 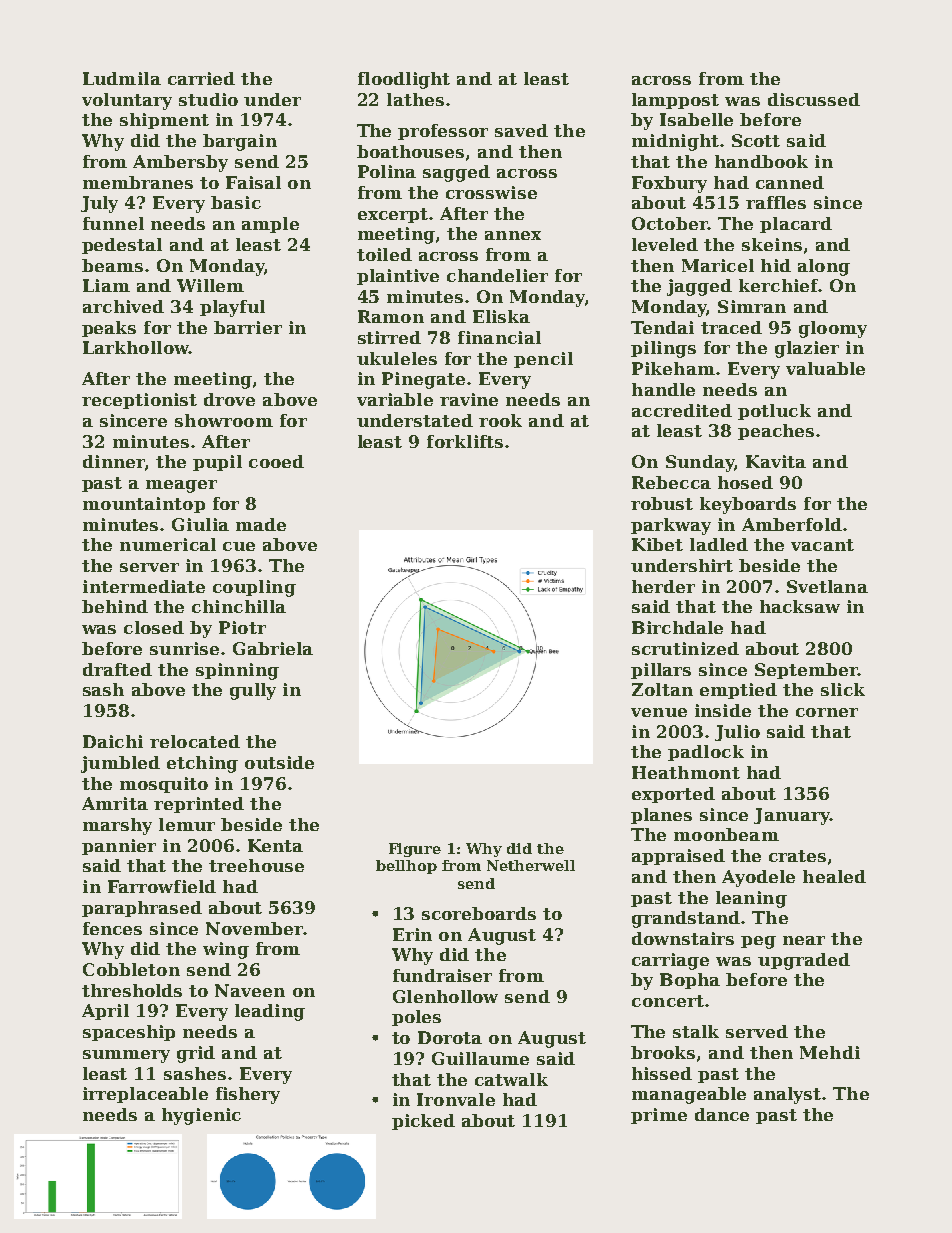 What do you see at coordinates (253, 182) in the page?
I see `Faisal` at bounding box center [253, 182].
